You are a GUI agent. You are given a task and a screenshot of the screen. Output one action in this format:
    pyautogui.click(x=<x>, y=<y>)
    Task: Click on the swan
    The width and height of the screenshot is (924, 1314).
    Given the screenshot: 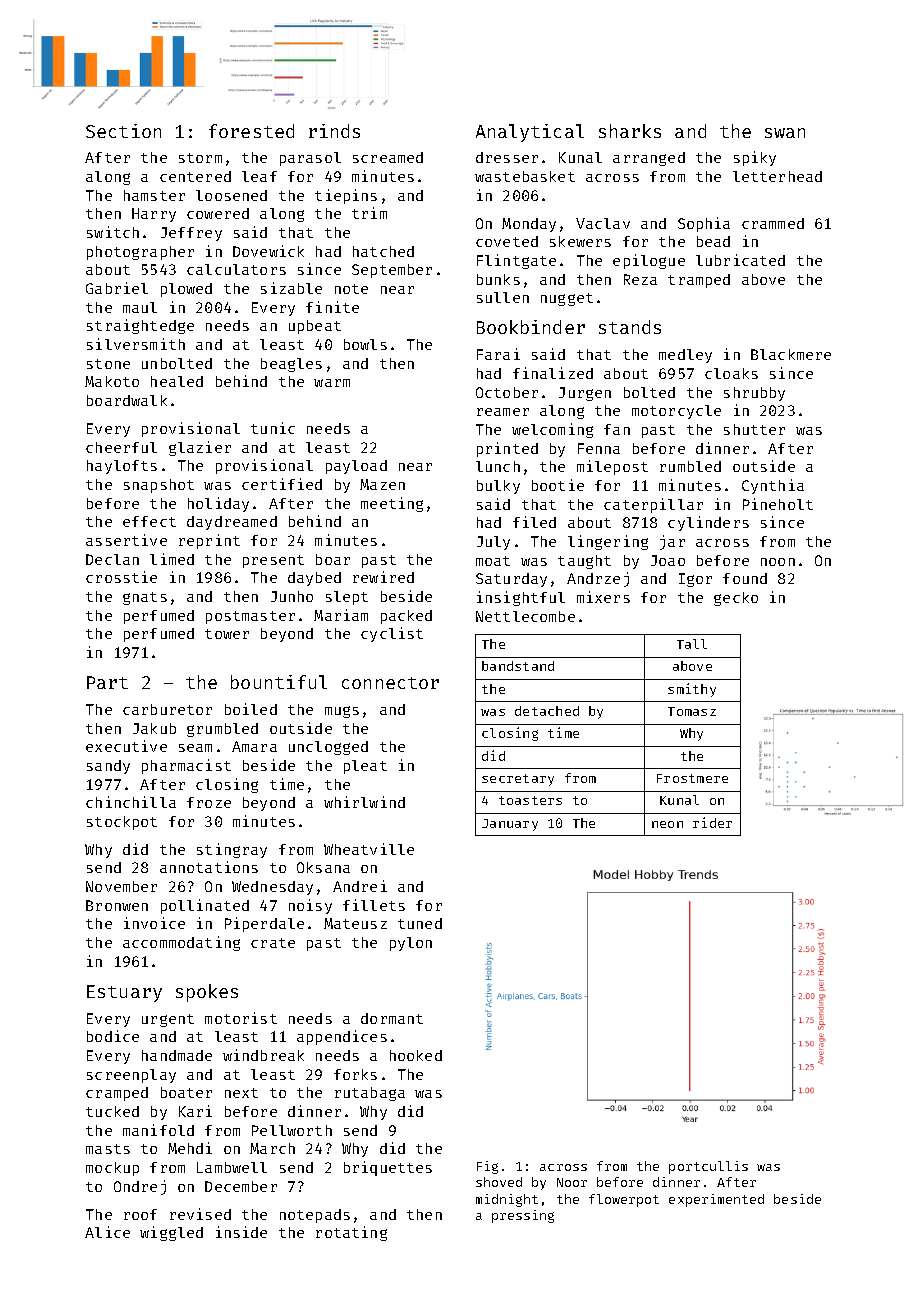 What is the action you would take?
    pyautogui.click(x=785, y=133)
